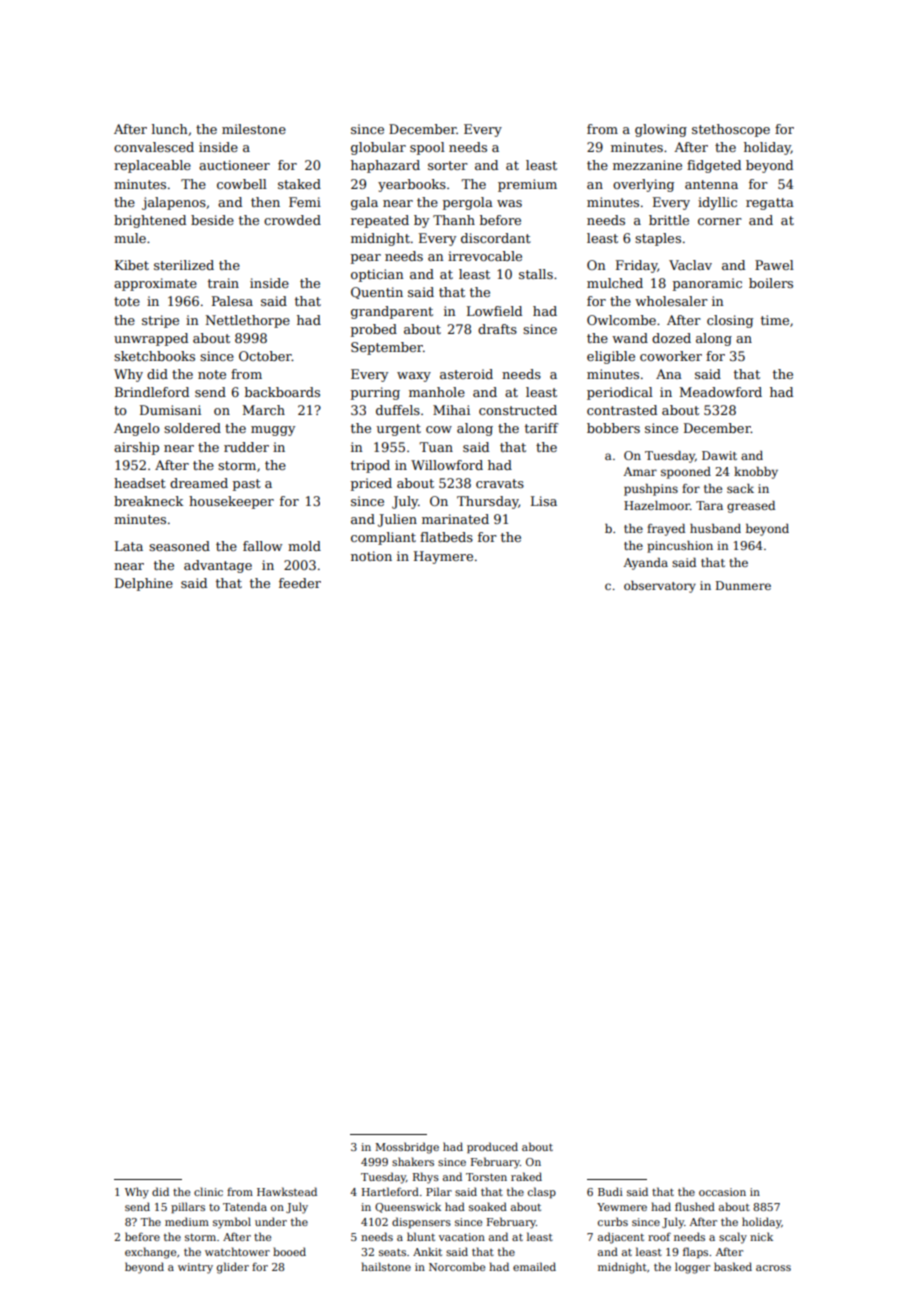 The height and width of the screenshot is (1316, 908). Describe the element at coordinates (610, 1191) in the screenshot. I see `Budi` at that location.
